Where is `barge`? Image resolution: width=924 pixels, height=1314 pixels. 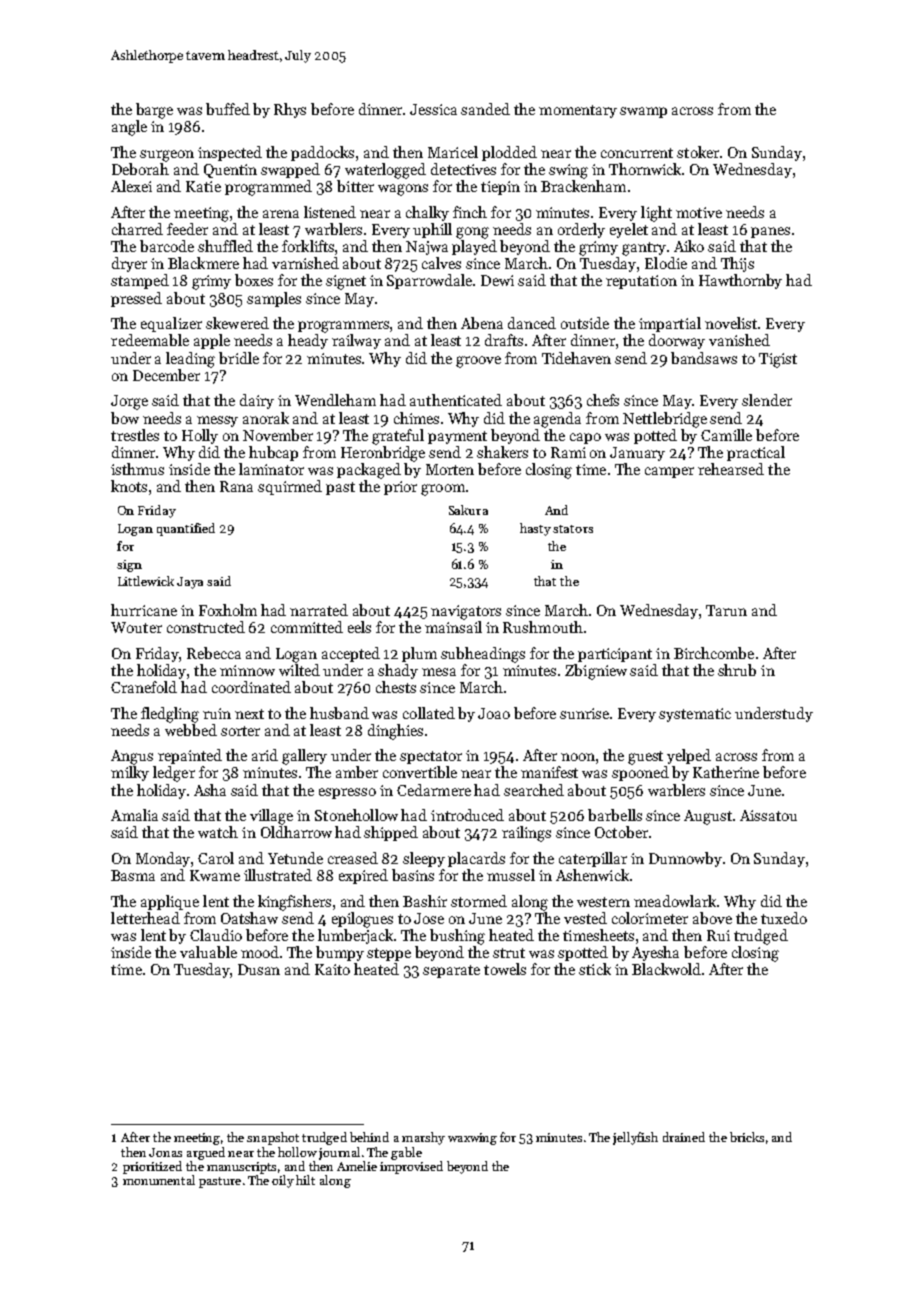
barge is located at coordinates (154, 111).
